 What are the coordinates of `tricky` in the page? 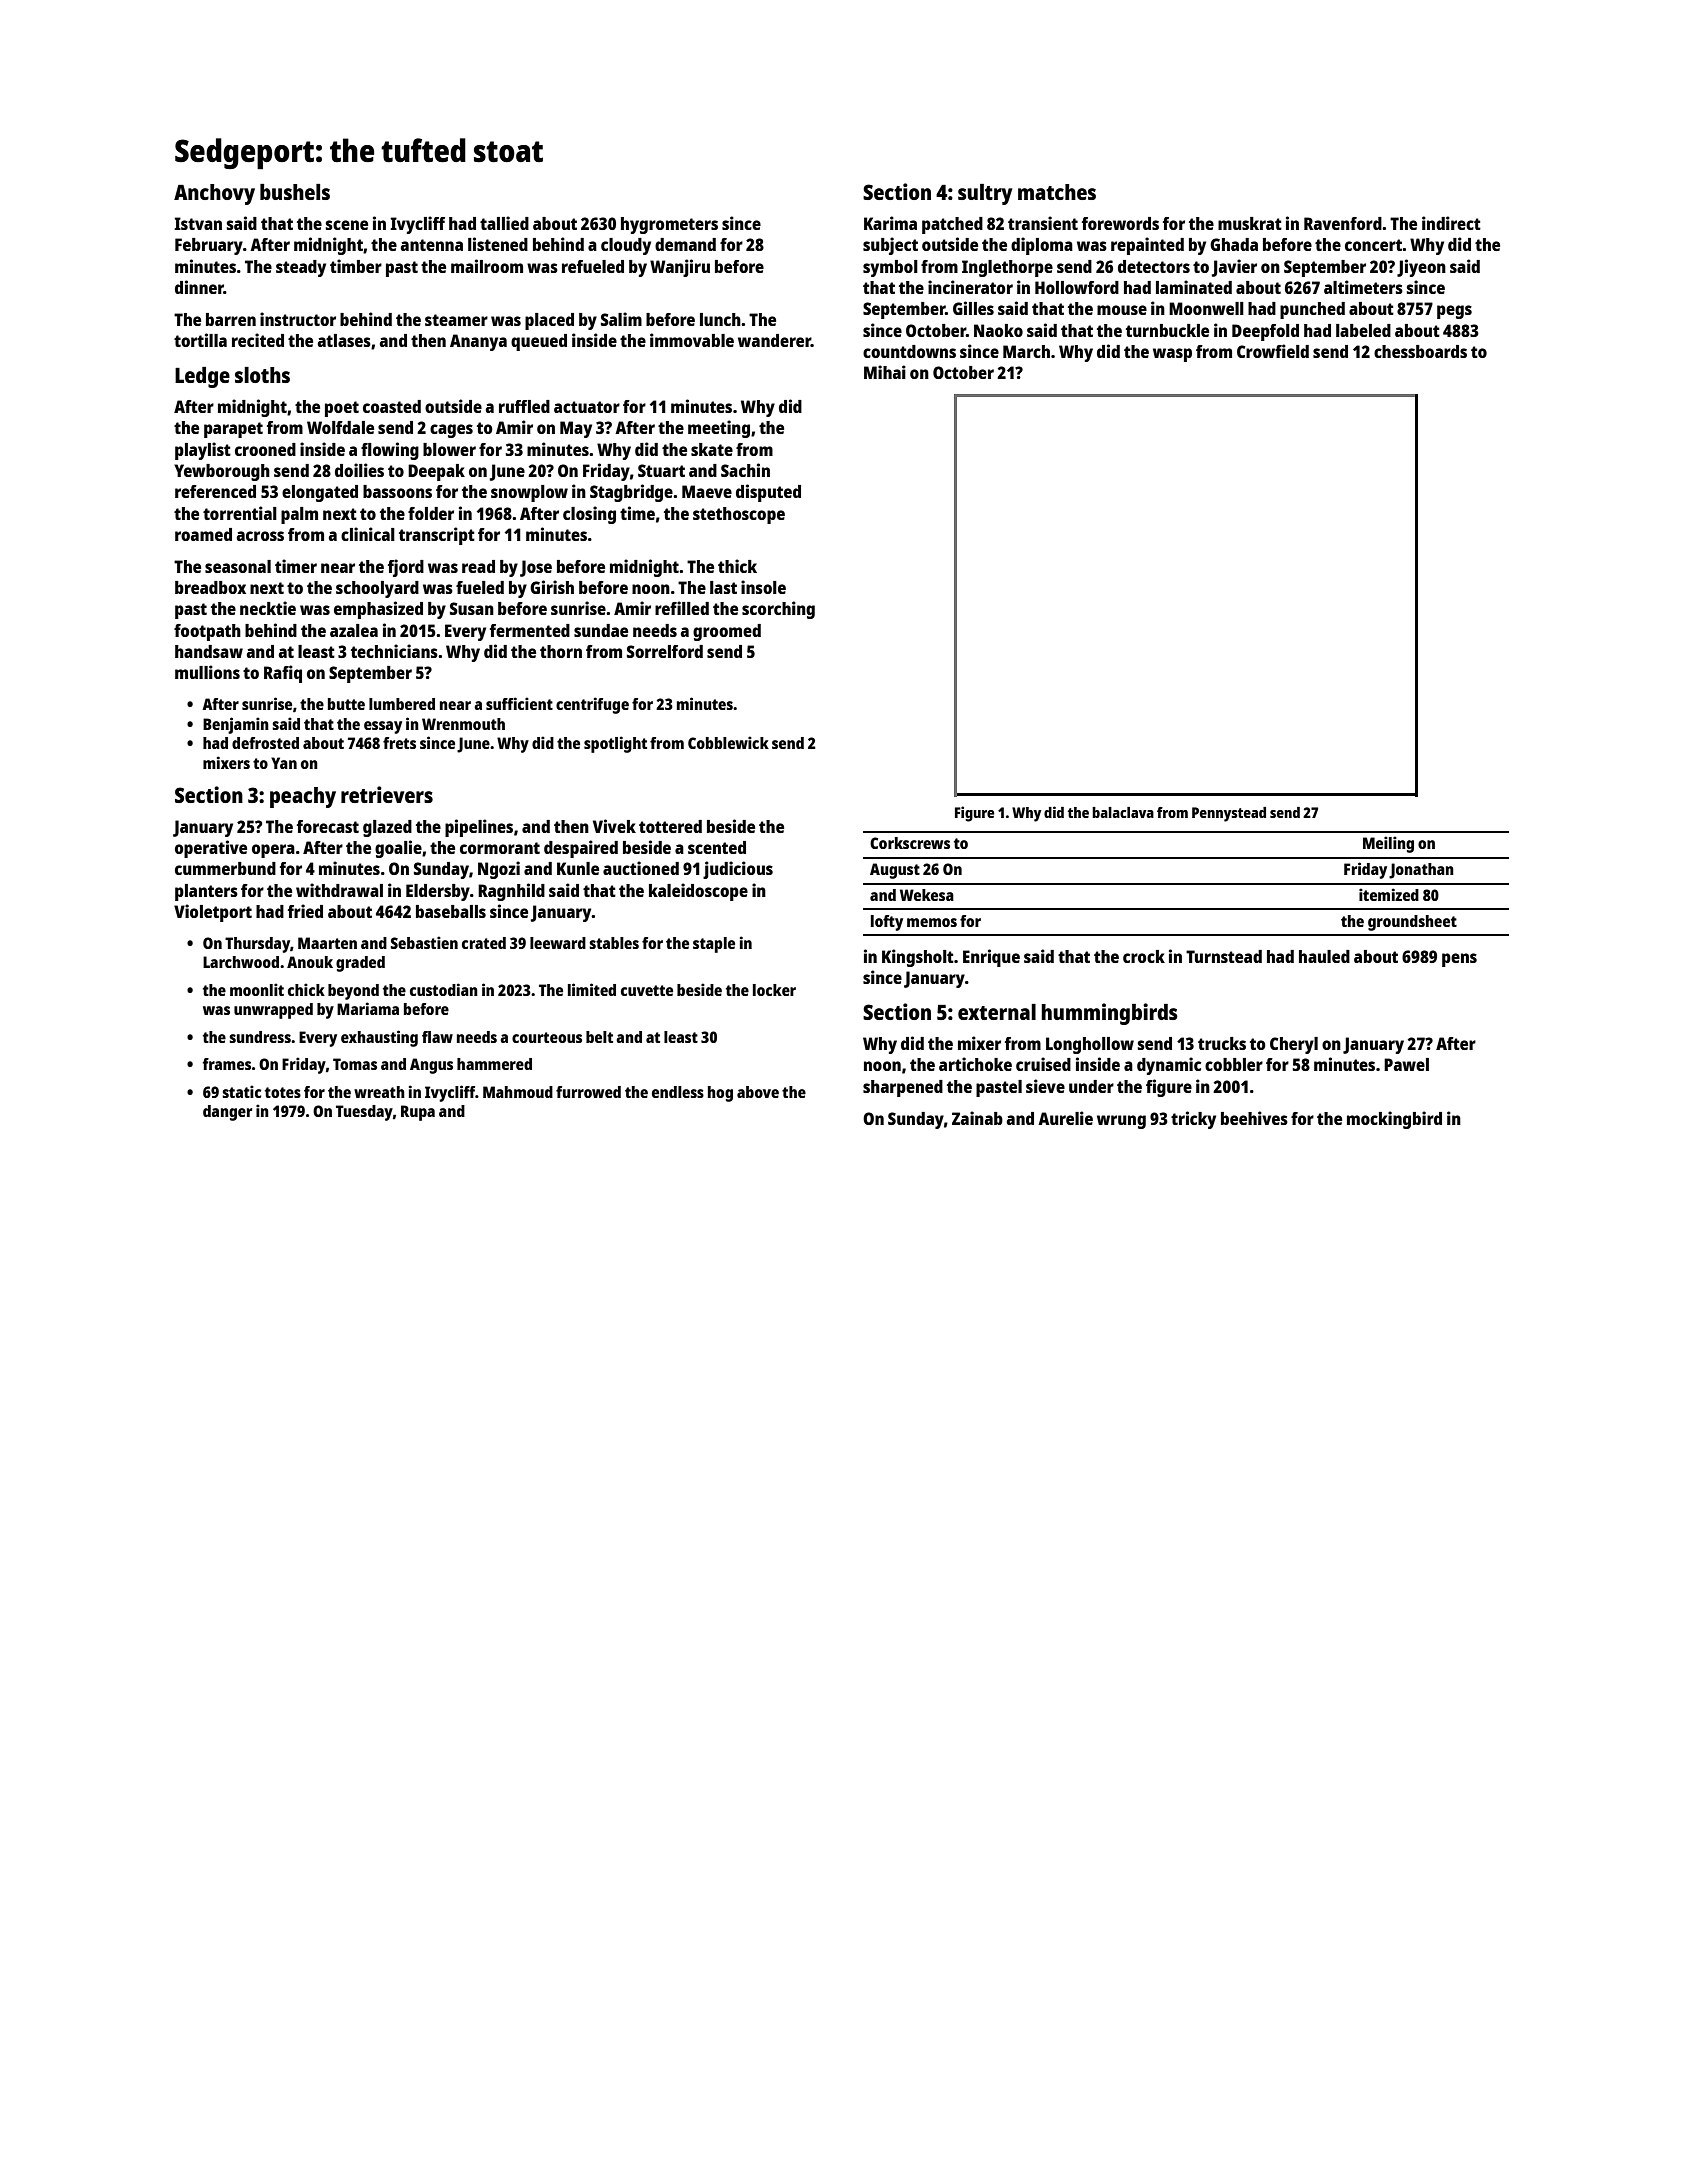 It's located at (1193, 1120).
